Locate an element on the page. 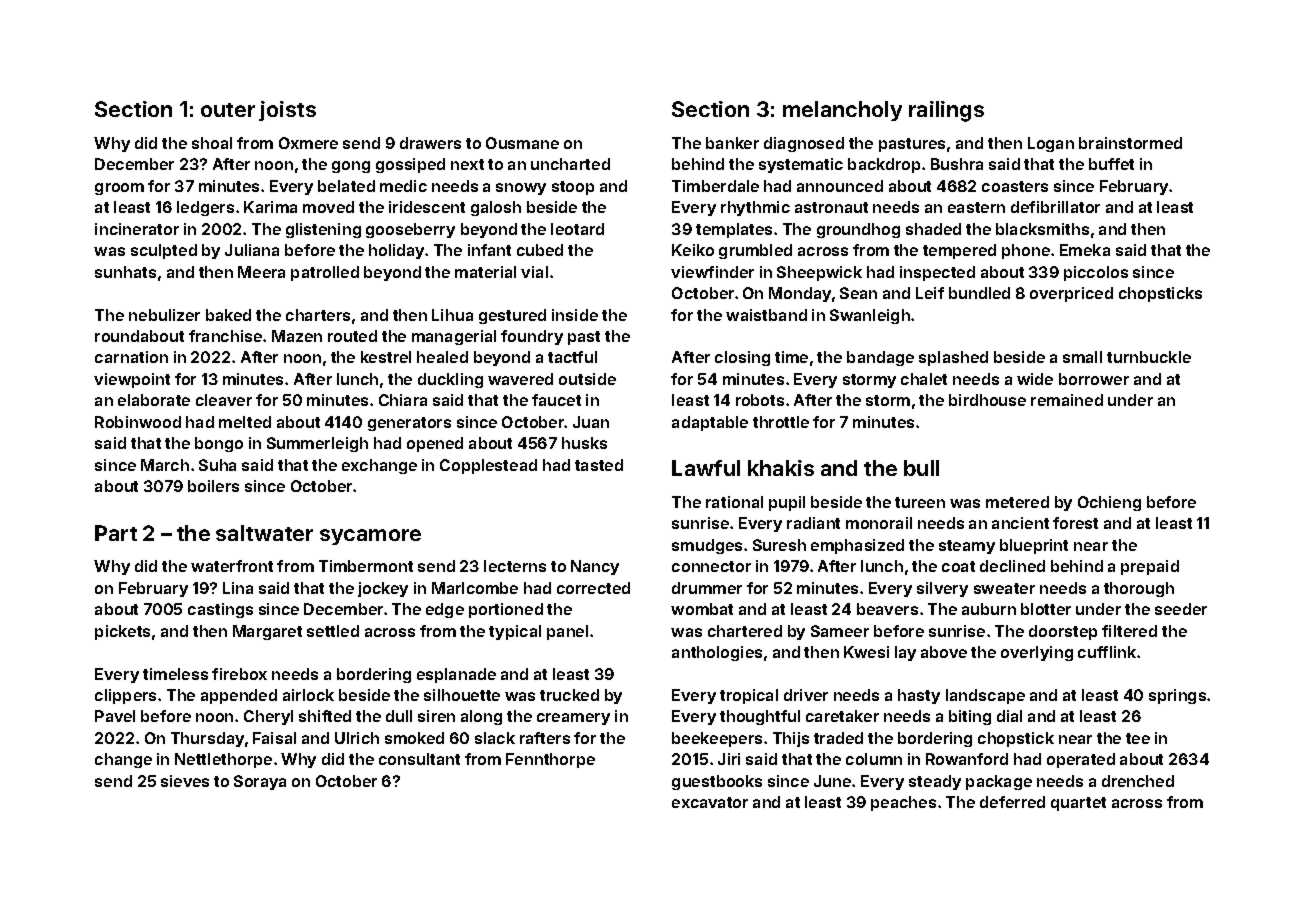 The width and height of the document is (1308, 924). railings is located at coordinates (946, 111).
